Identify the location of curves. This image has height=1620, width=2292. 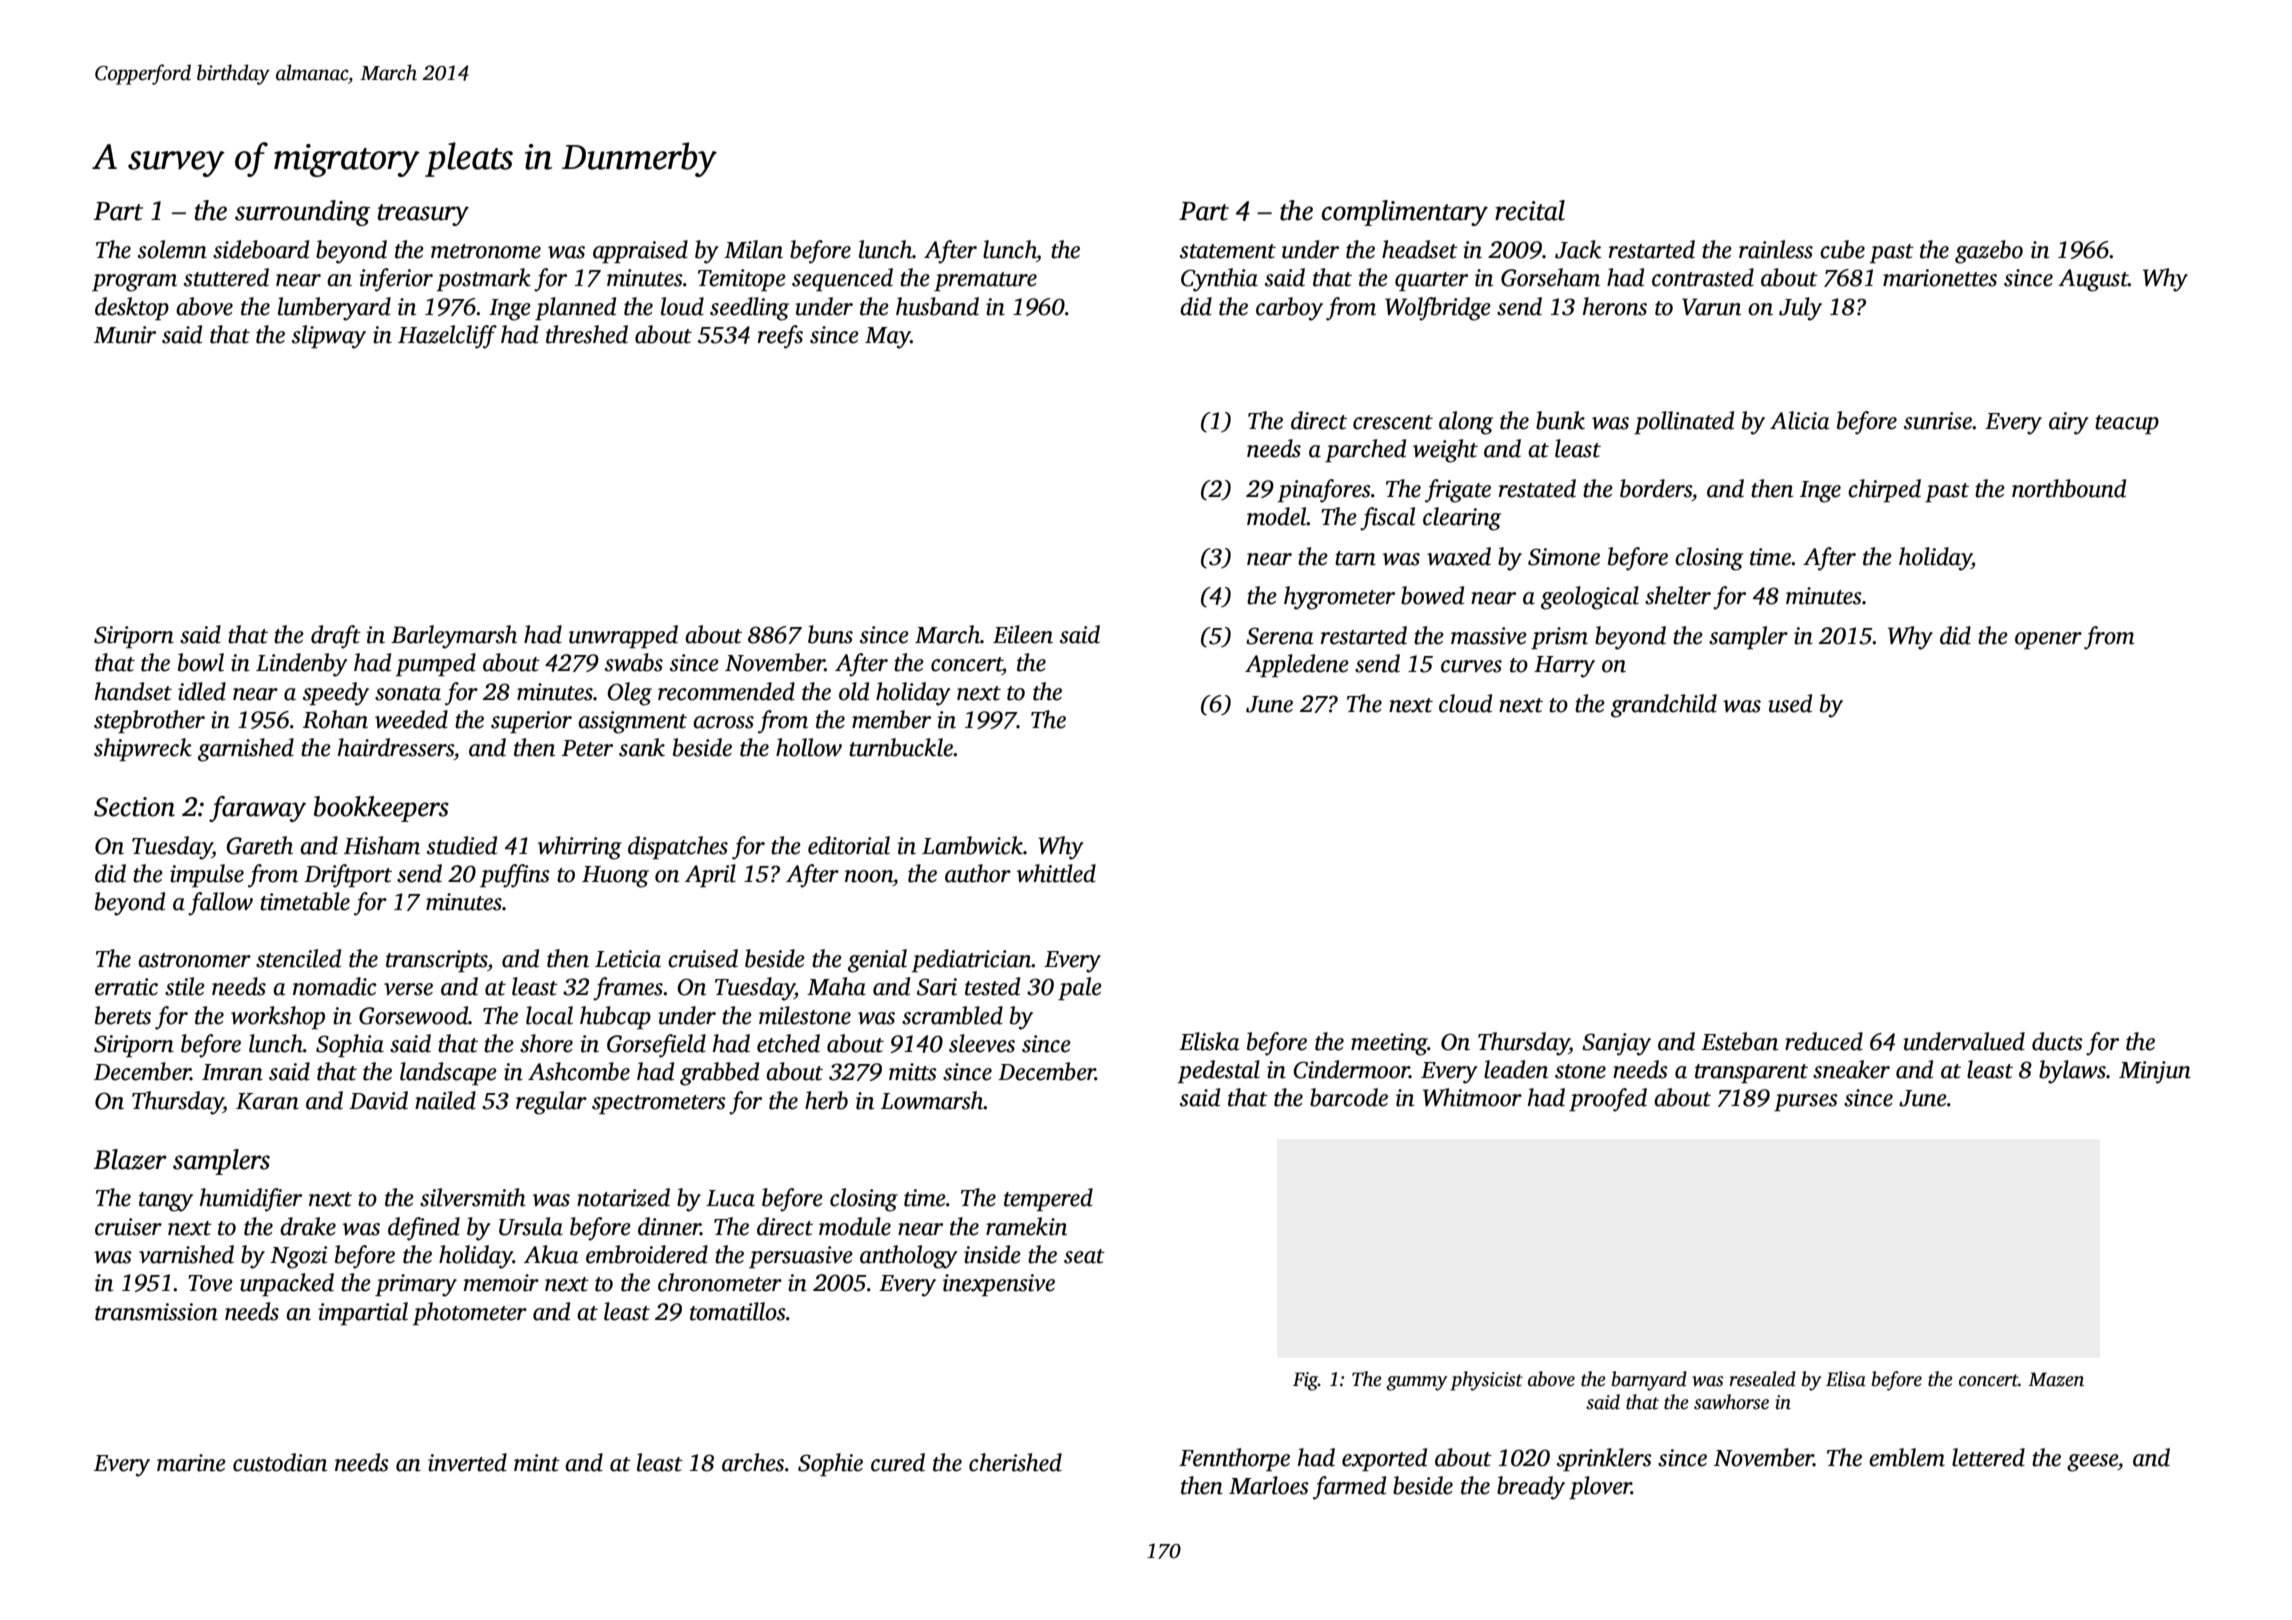
(1471, 666).
